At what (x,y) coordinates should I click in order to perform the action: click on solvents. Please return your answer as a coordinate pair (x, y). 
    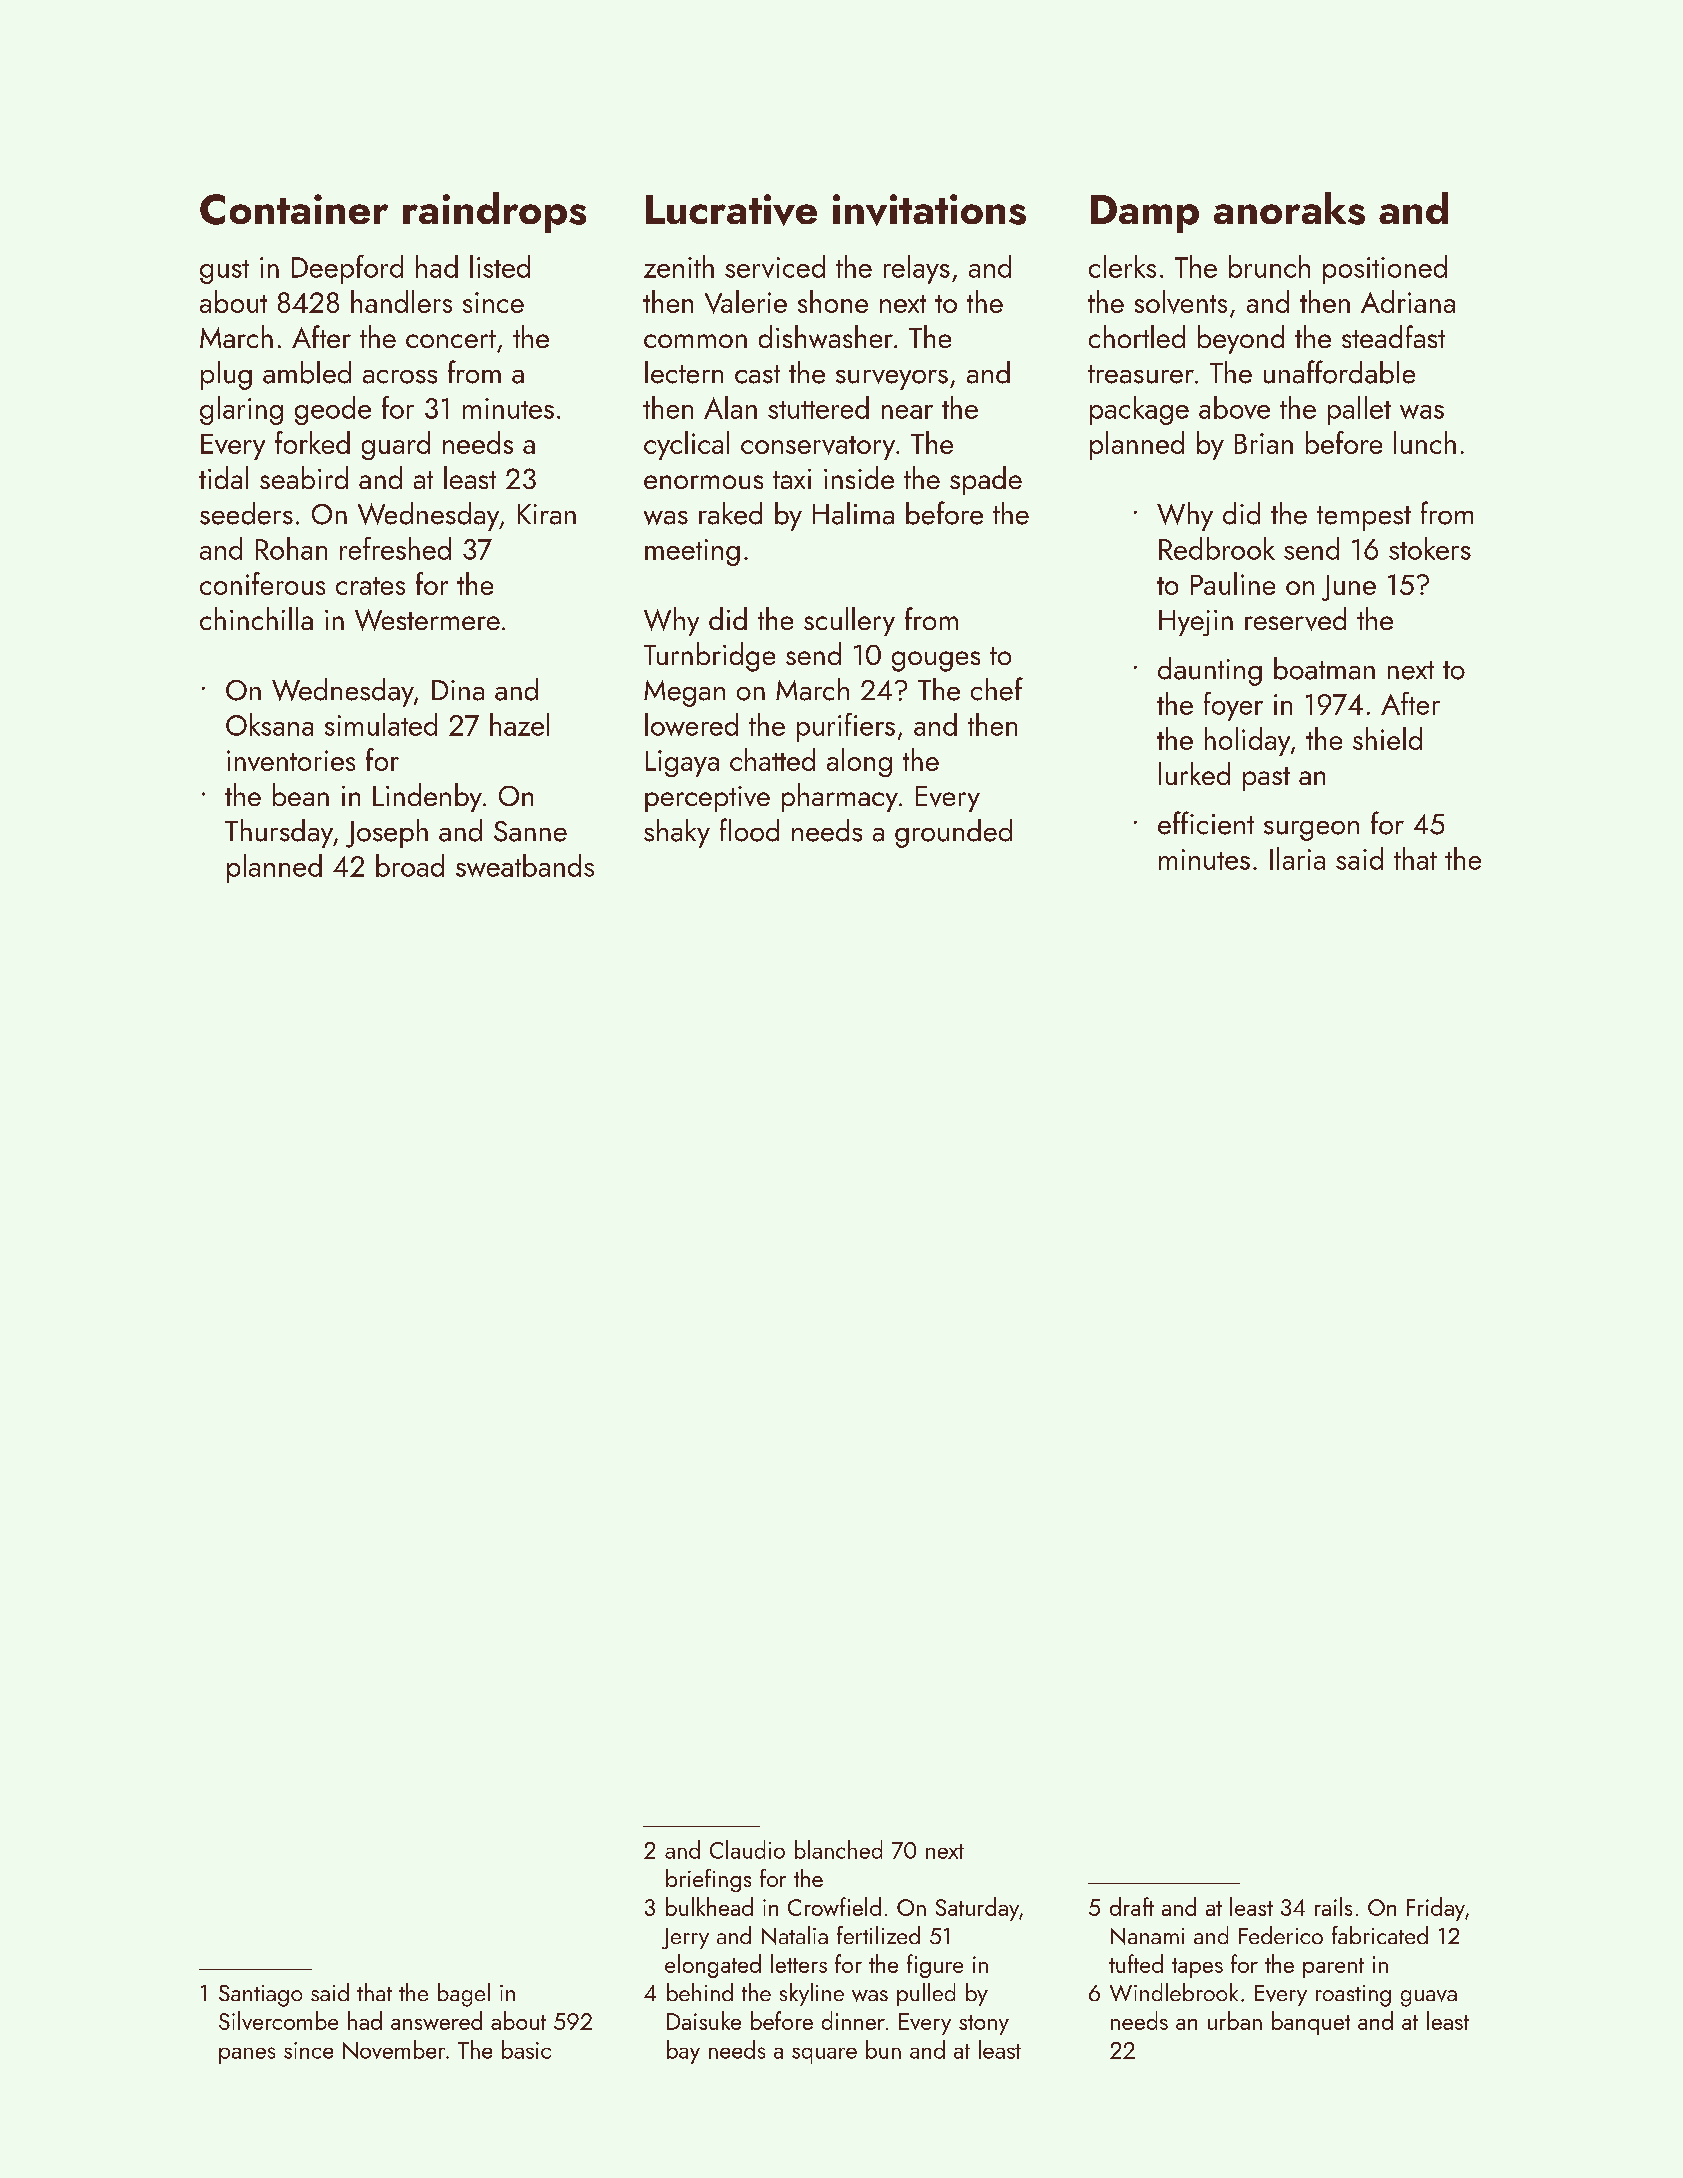
    Looking at the image, I should click on (1181, 302).
